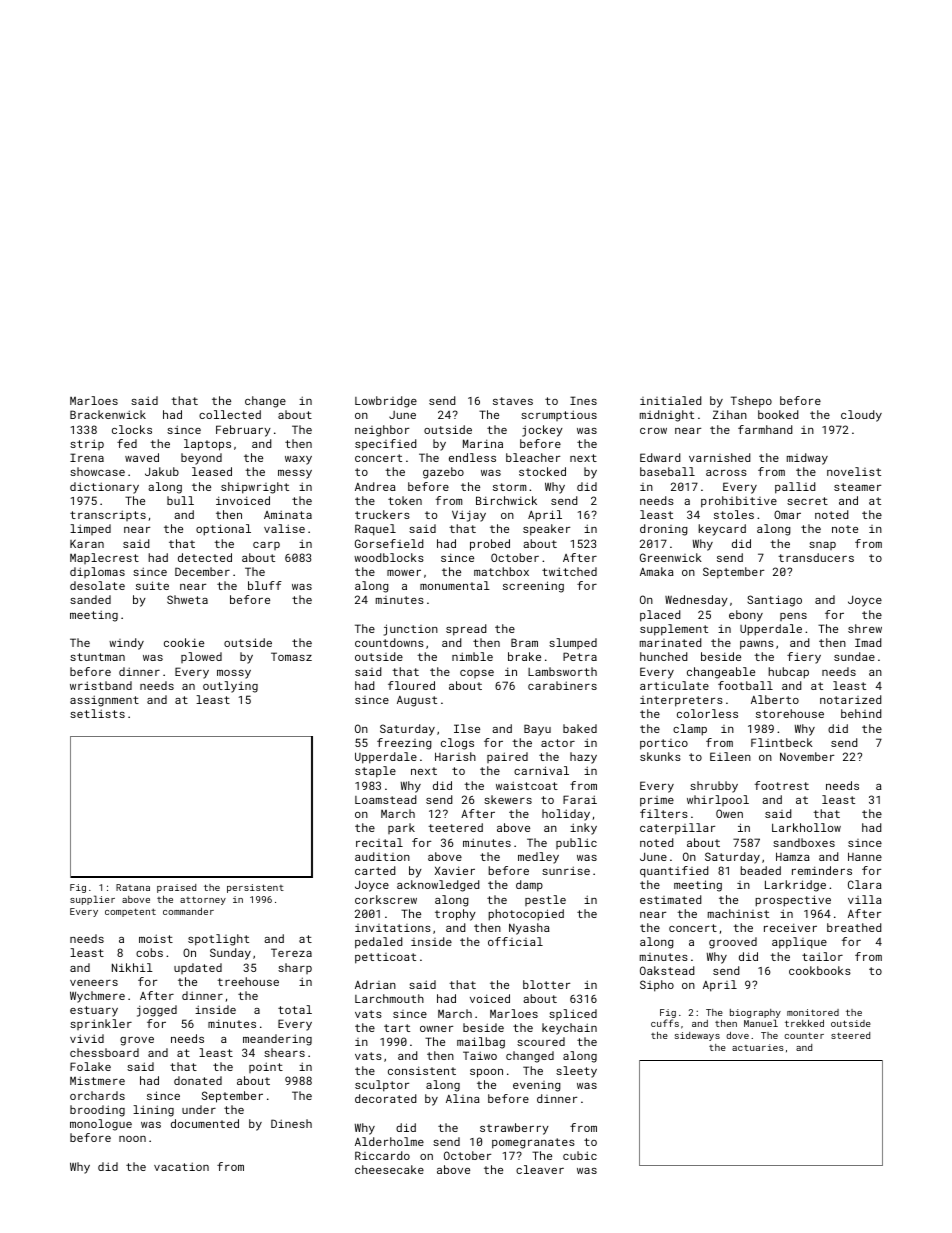 The width and height of the screenshot is (952, 1233). I want to click on scrumptious, so click(559, 415).
